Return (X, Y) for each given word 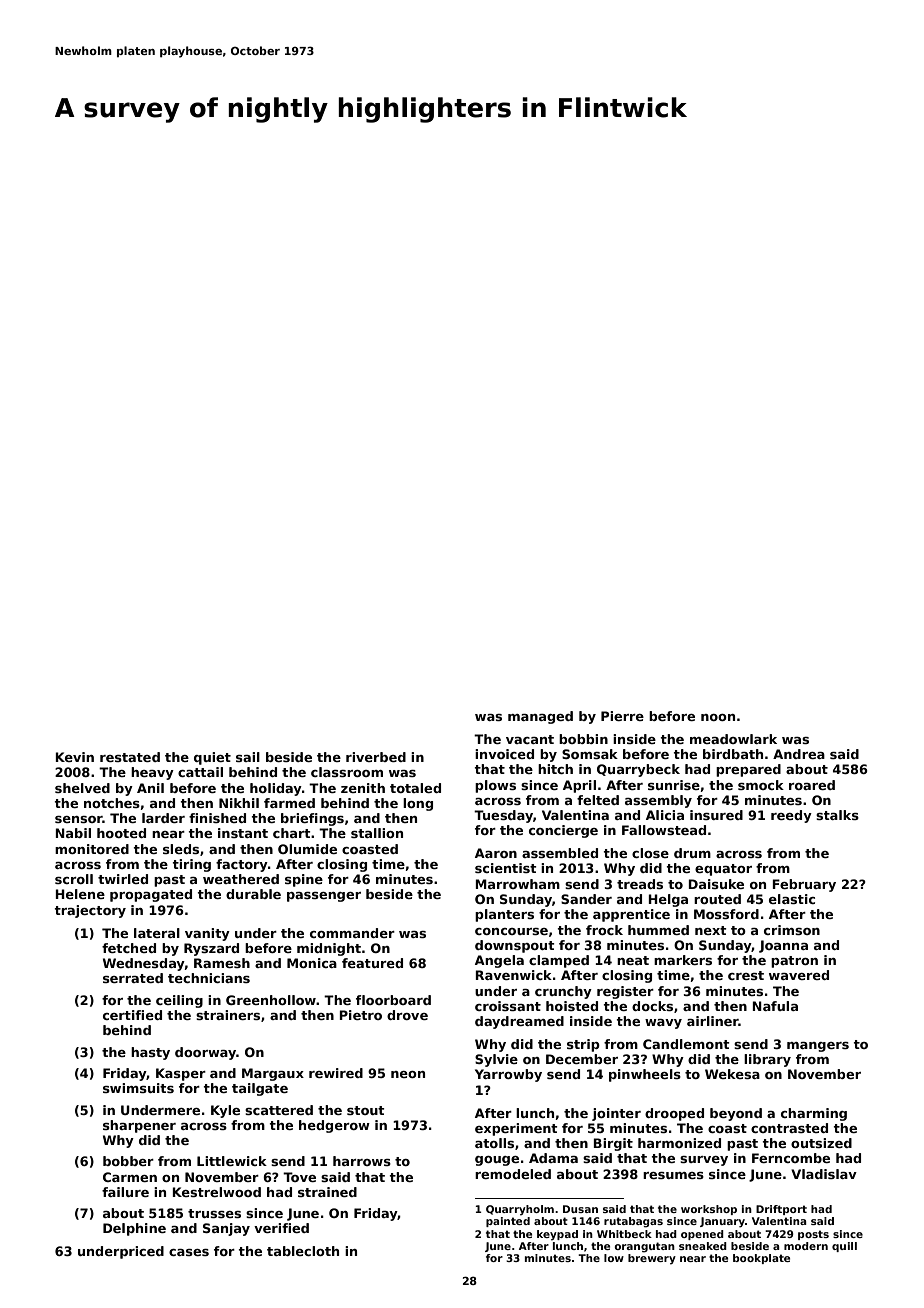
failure (125, 1192)
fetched (129, 948)
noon (718, 717)
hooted (121, 833)
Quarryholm (520, 1210)
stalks (837, 815)
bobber (128, 1161)
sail (248, 757)
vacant (530, 739)
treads (640, 884)
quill (844, 1247)
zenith (363, 788)
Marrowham (517, 884)
